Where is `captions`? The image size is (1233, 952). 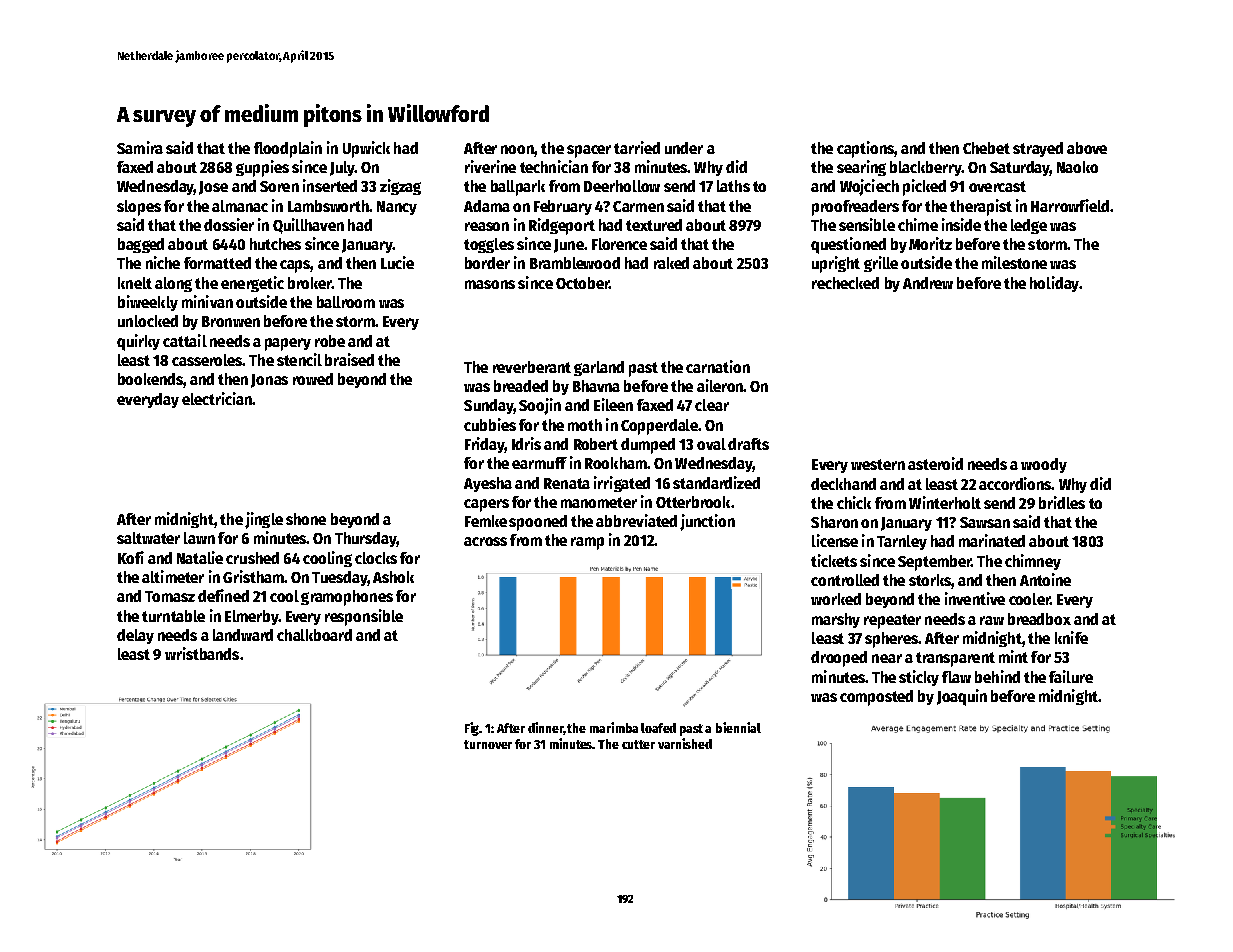
captions is located at coordinates (865, 149).
